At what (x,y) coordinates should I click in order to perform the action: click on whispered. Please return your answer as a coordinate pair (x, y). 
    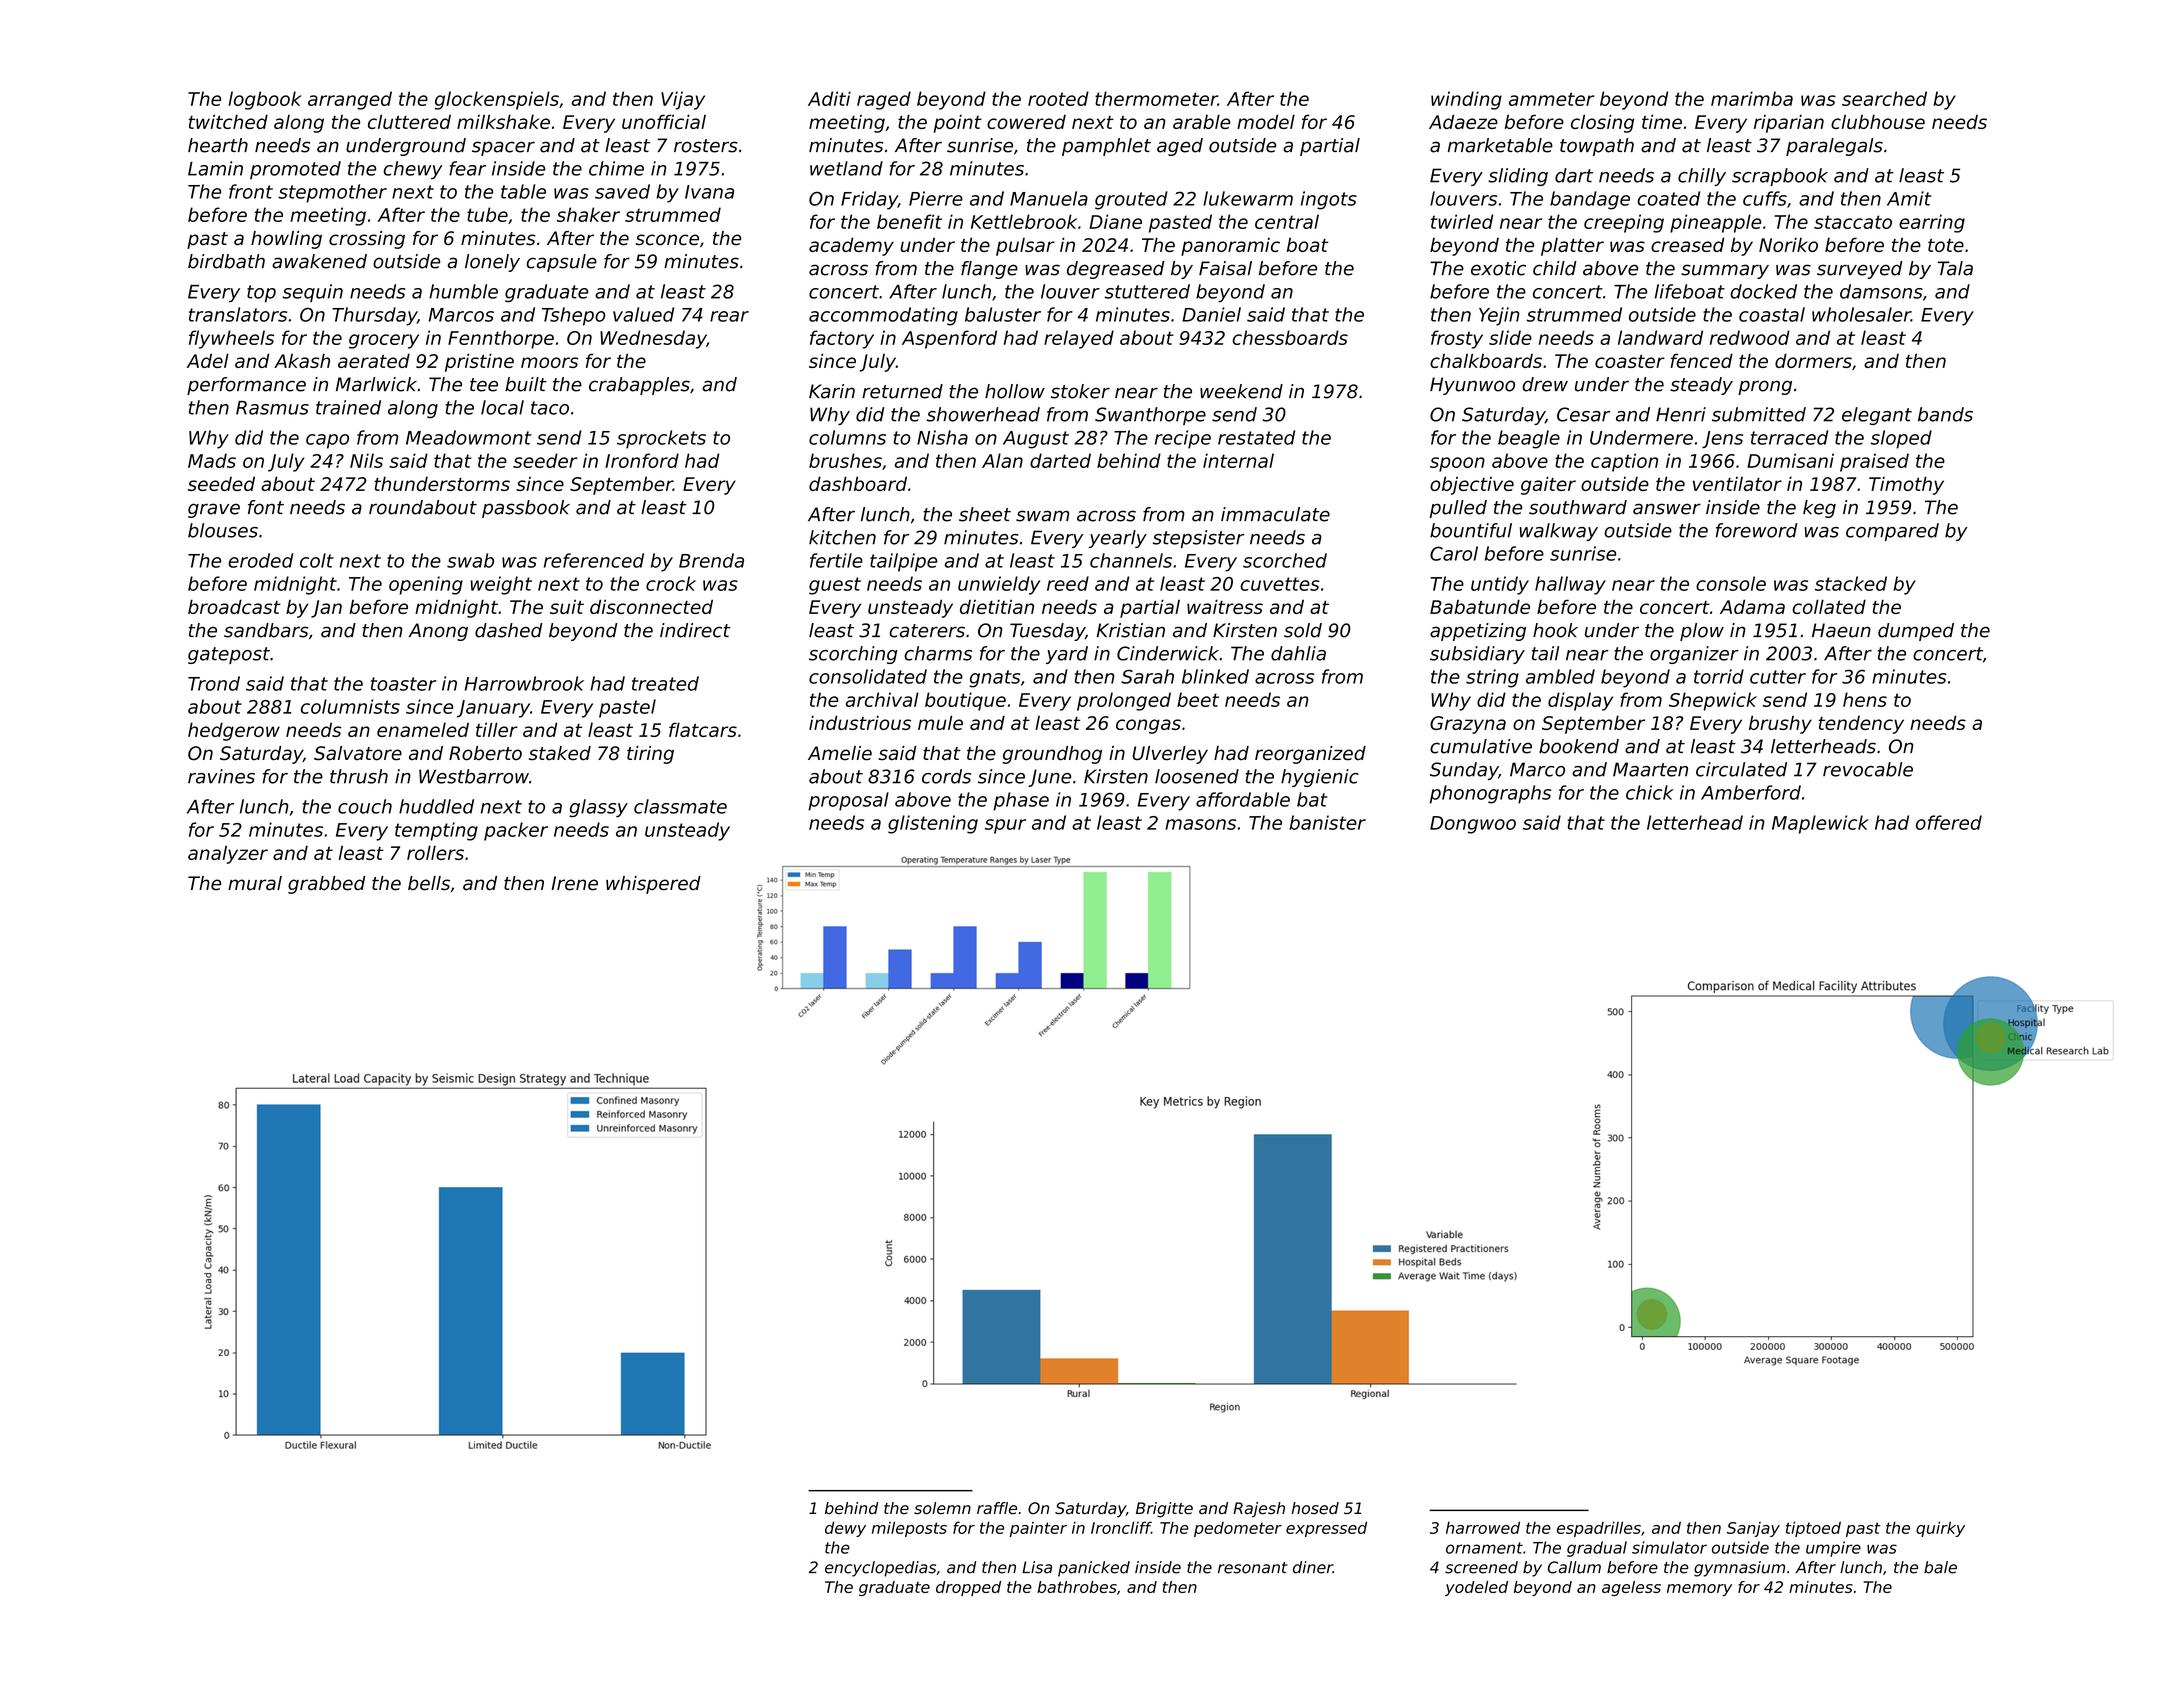
    Looking at the image, I should click on (653, 885).
